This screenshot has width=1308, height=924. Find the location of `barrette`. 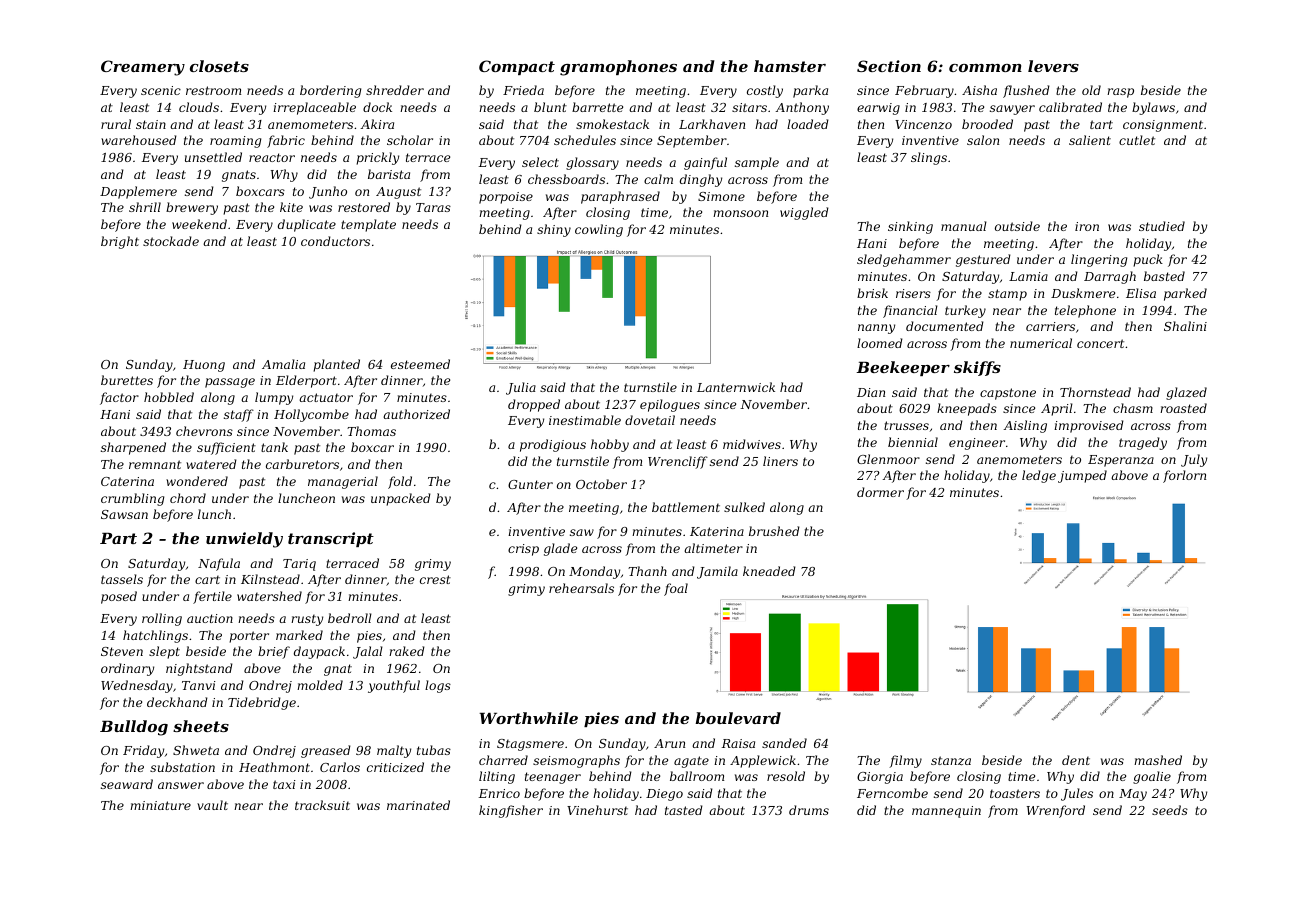

barrette is located at coordinates (597, 107).
